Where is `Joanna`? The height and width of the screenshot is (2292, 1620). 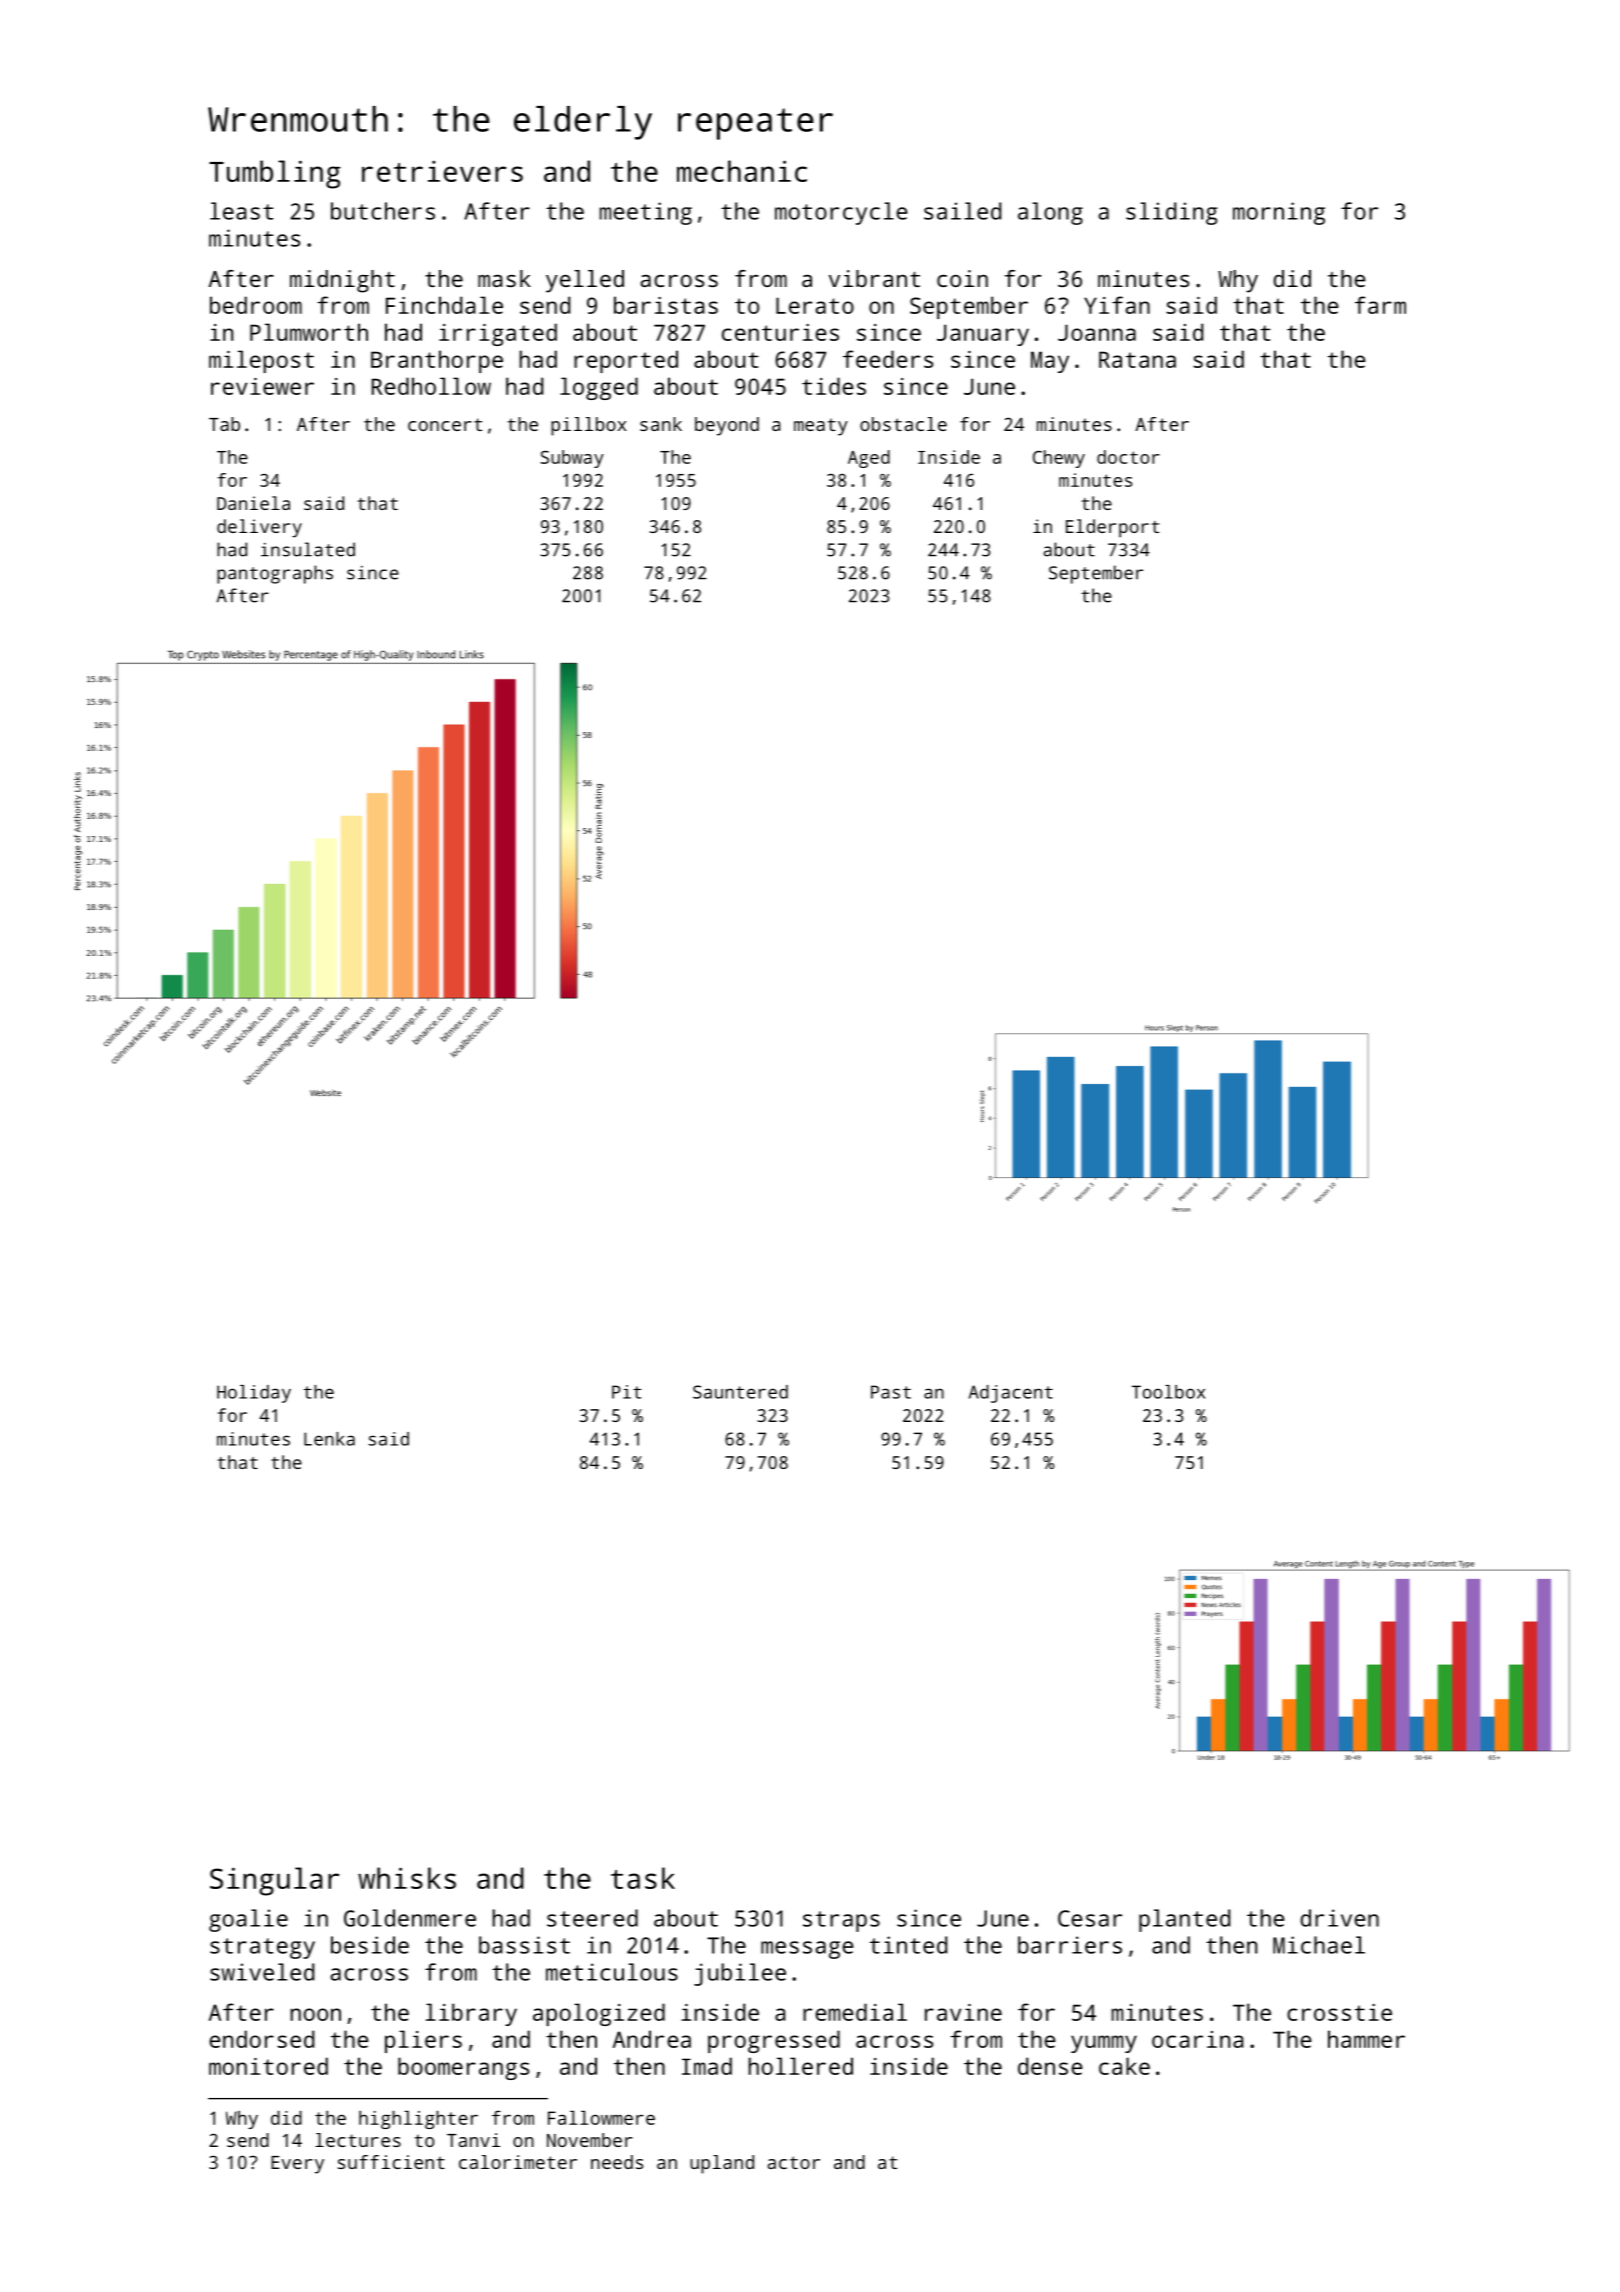
Joanna is located at coordinates (1097, 332).
